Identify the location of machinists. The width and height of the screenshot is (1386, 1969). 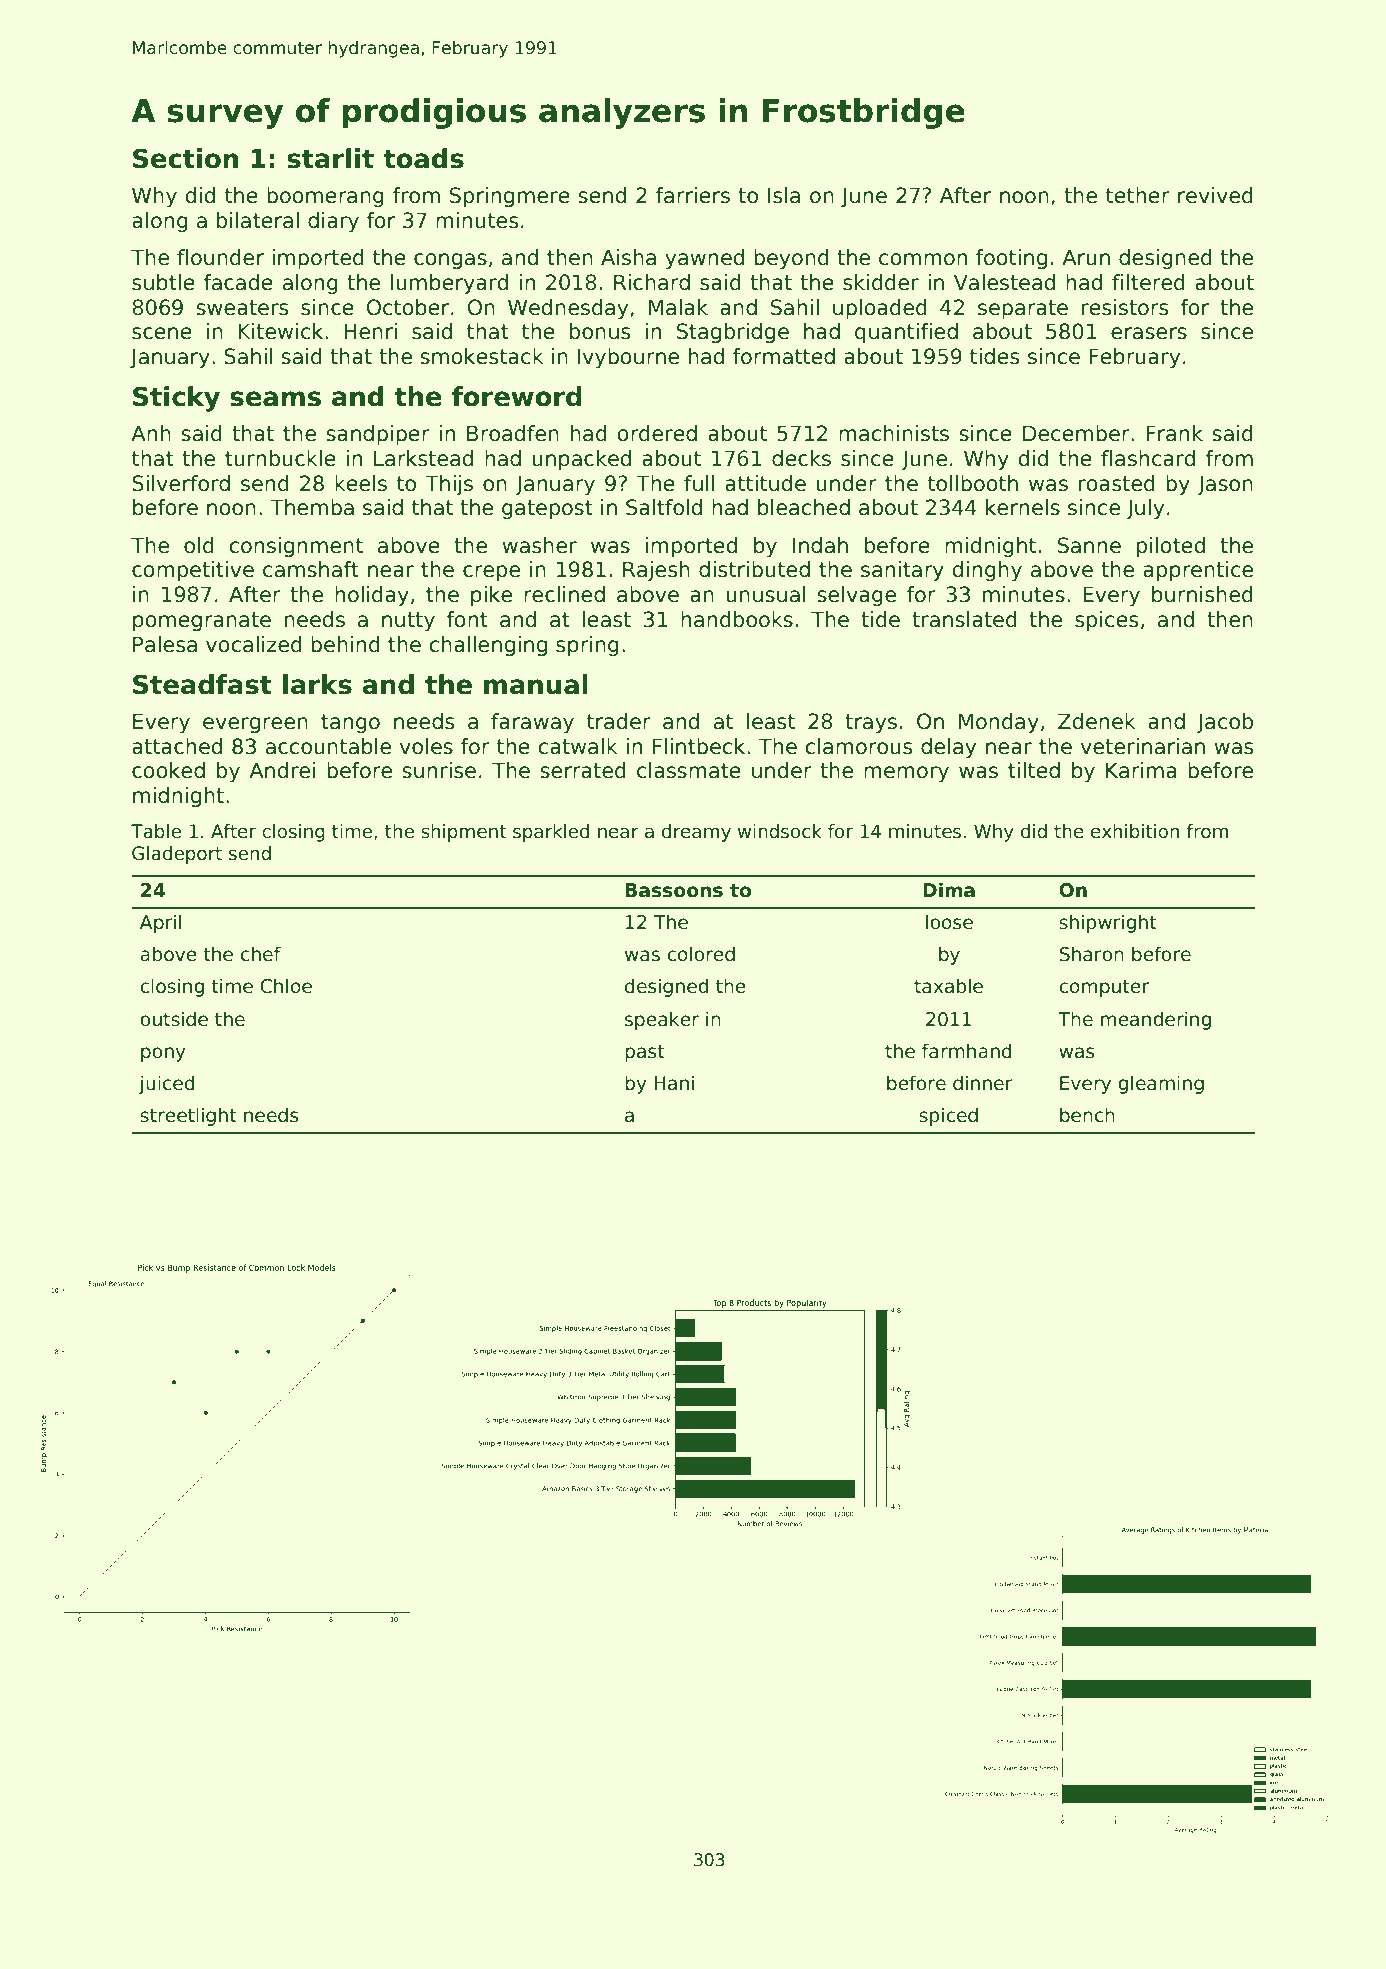
(894, 433).
